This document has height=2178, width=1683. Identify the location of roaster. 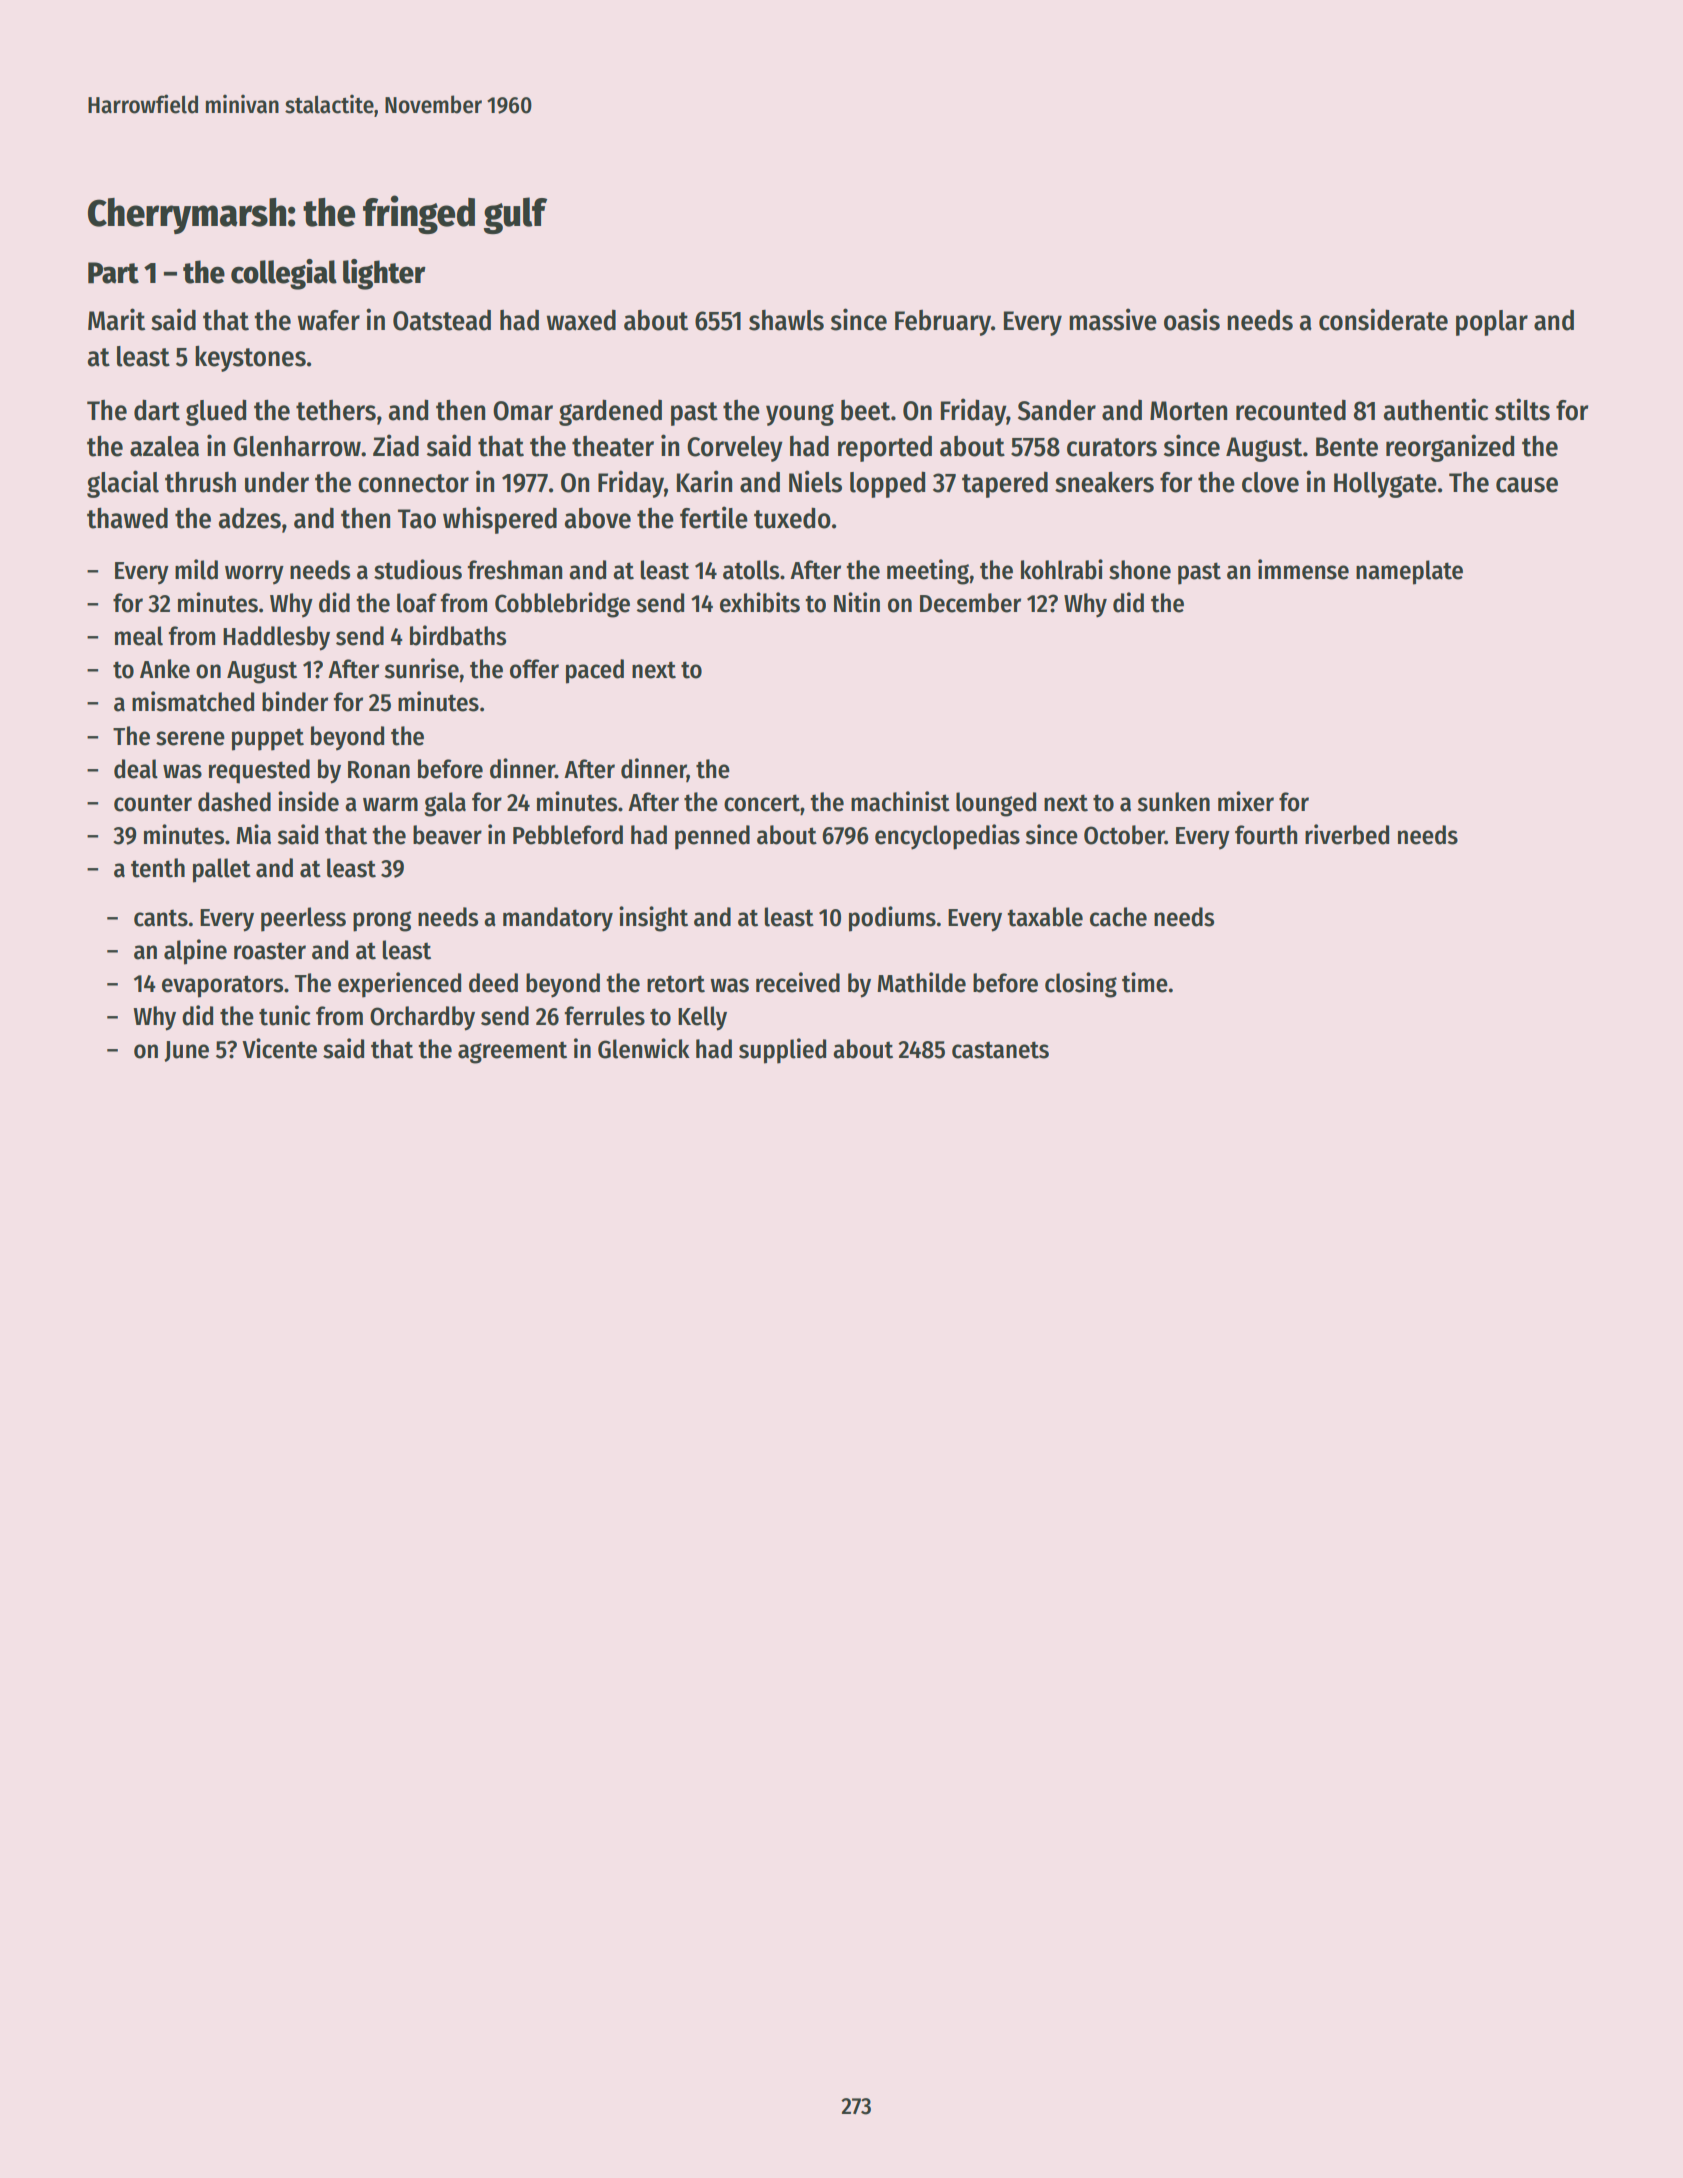
(270, 951).
